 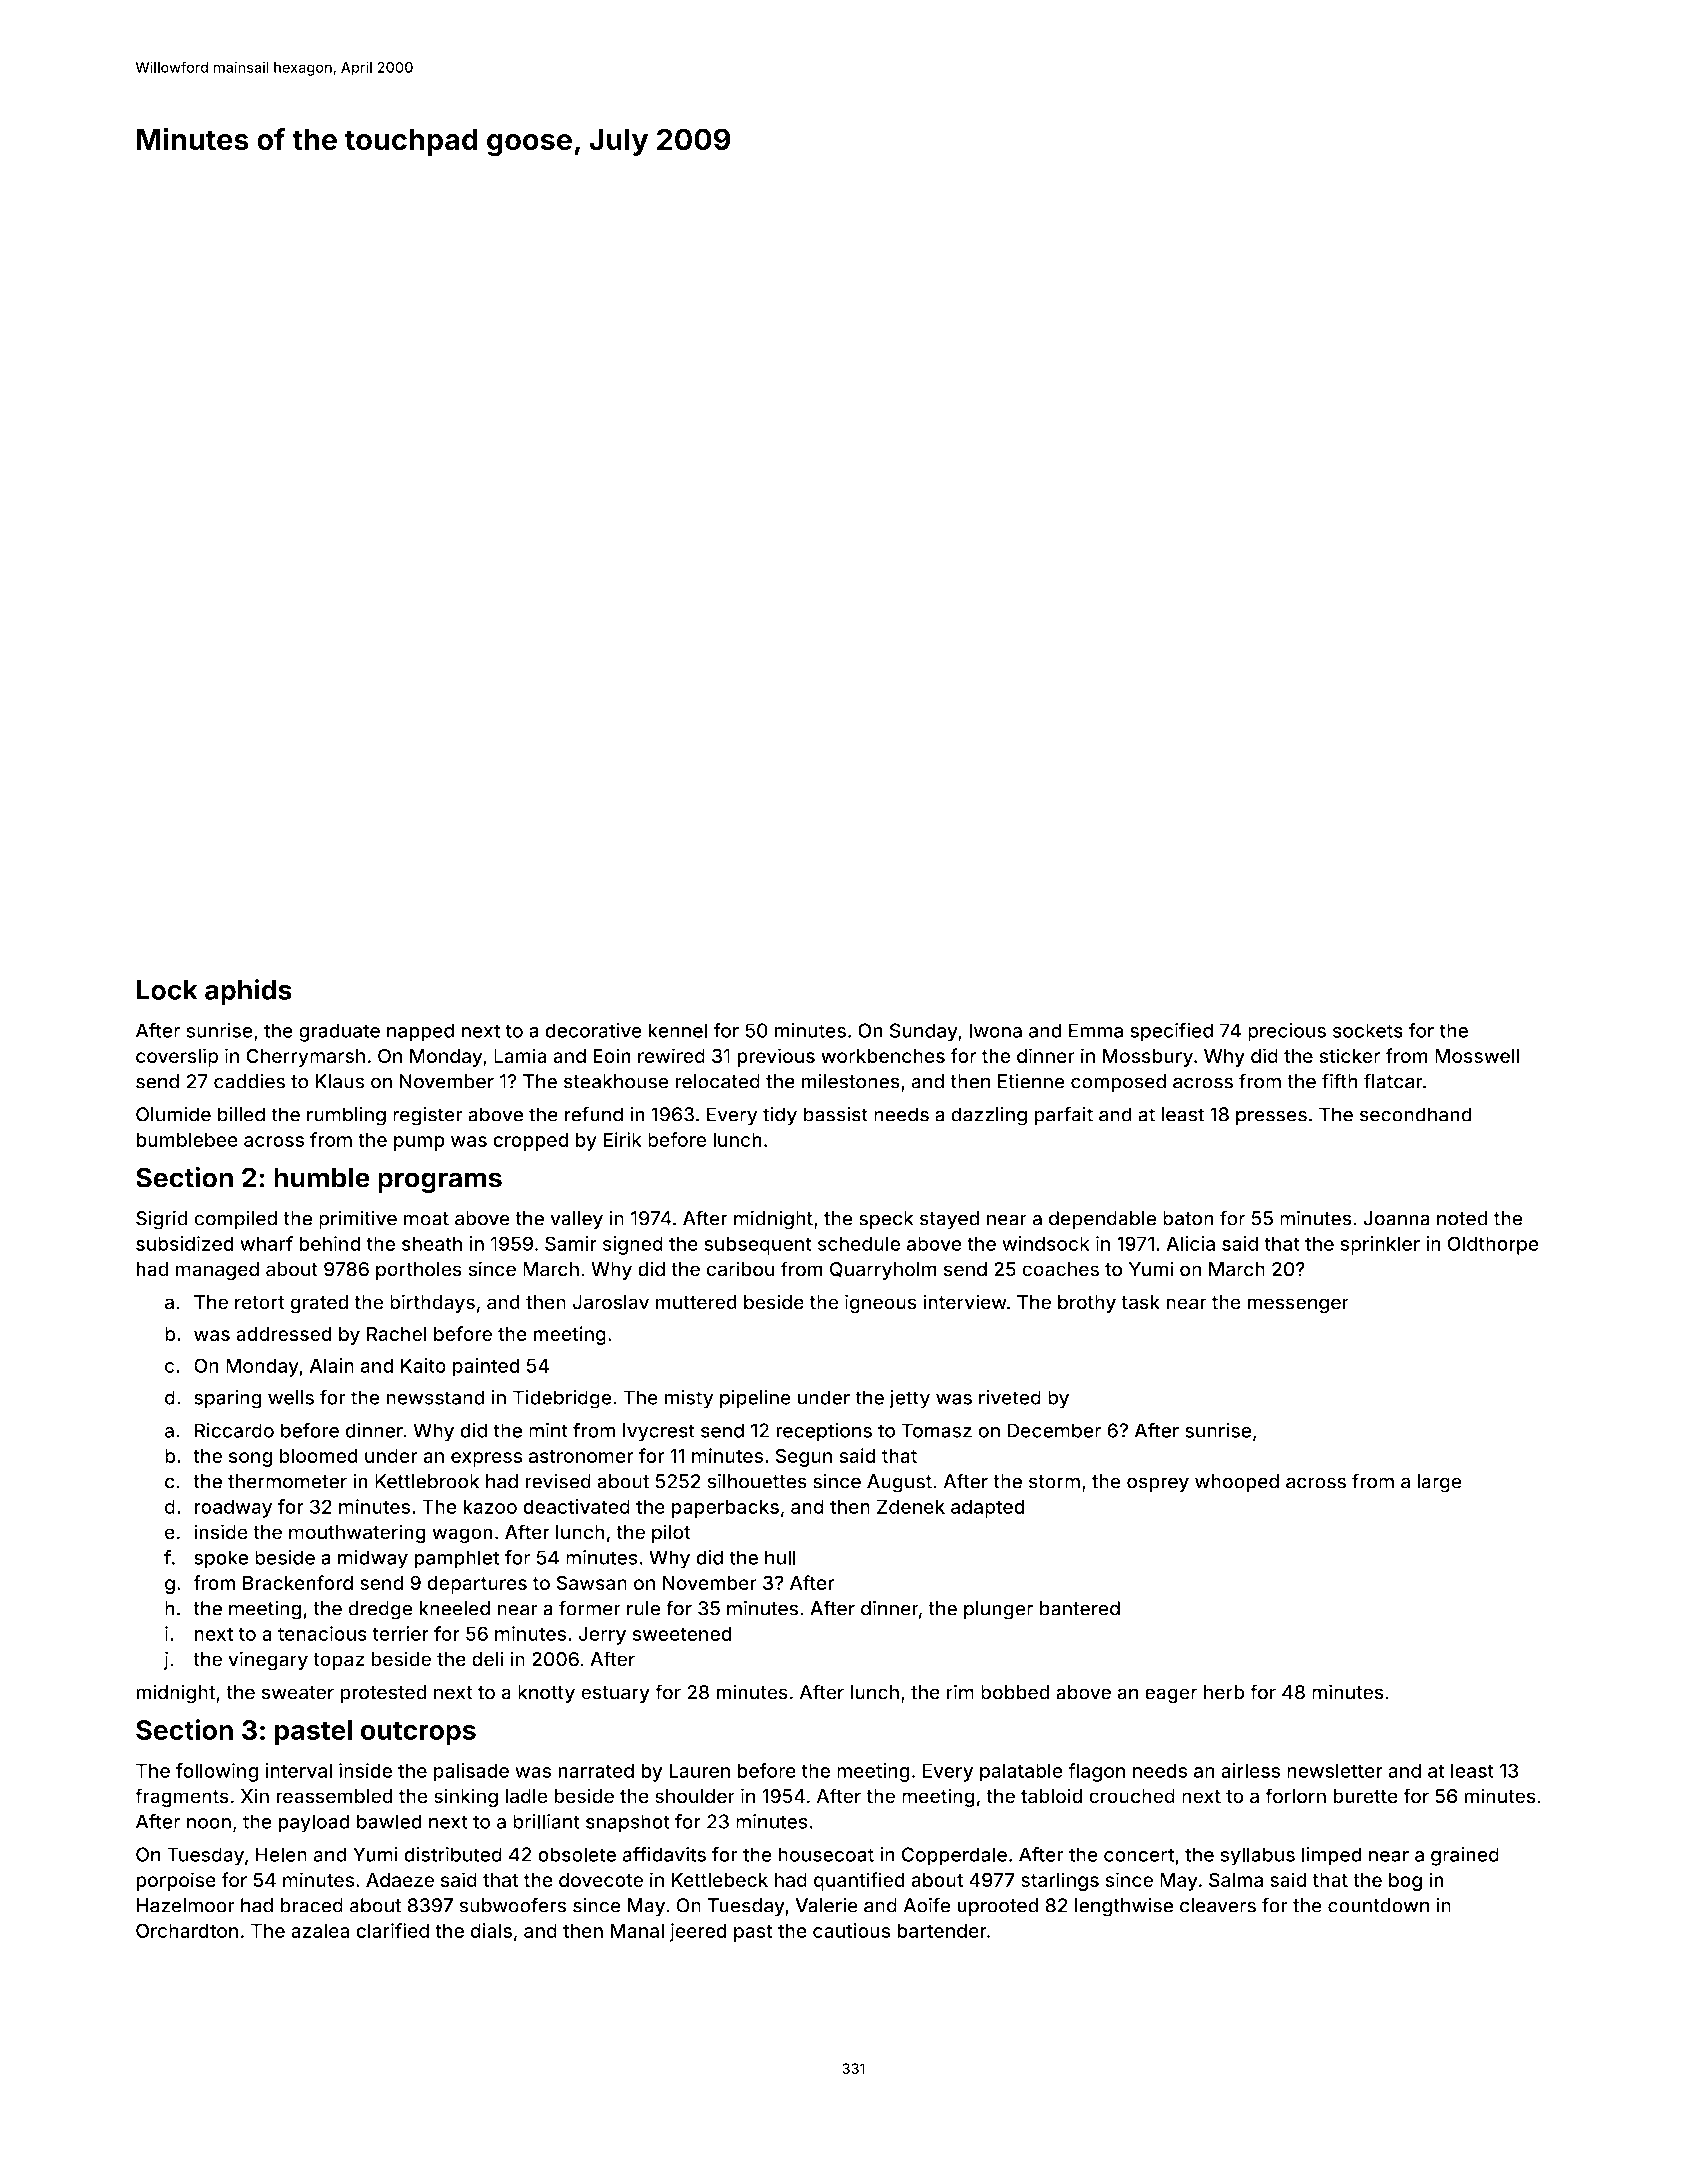 What do you see at coordinates (167, 990) in the screenshot?
I see `Lock` at bounding box center [167, 990].
